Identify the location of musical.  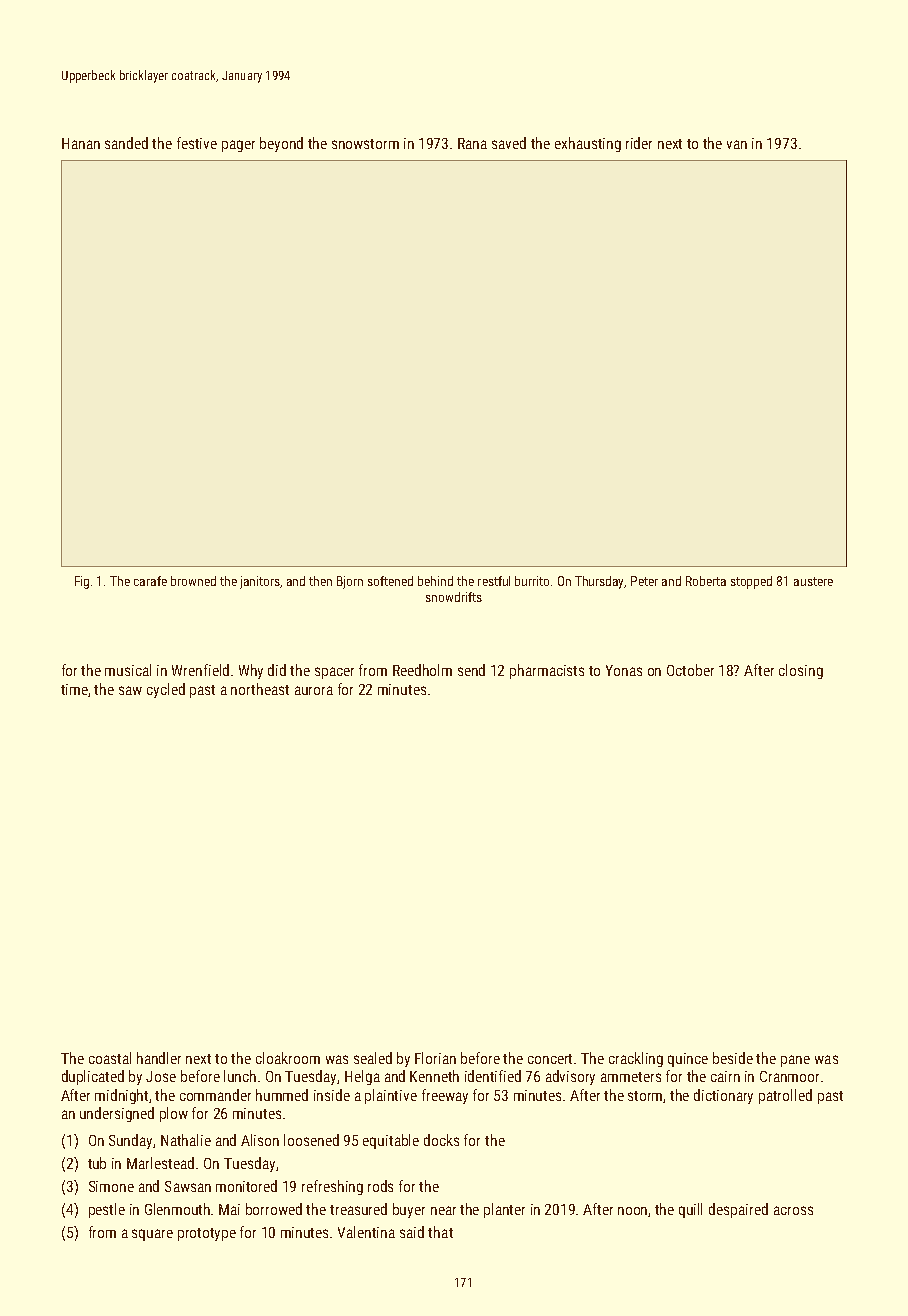
(128, 670).
